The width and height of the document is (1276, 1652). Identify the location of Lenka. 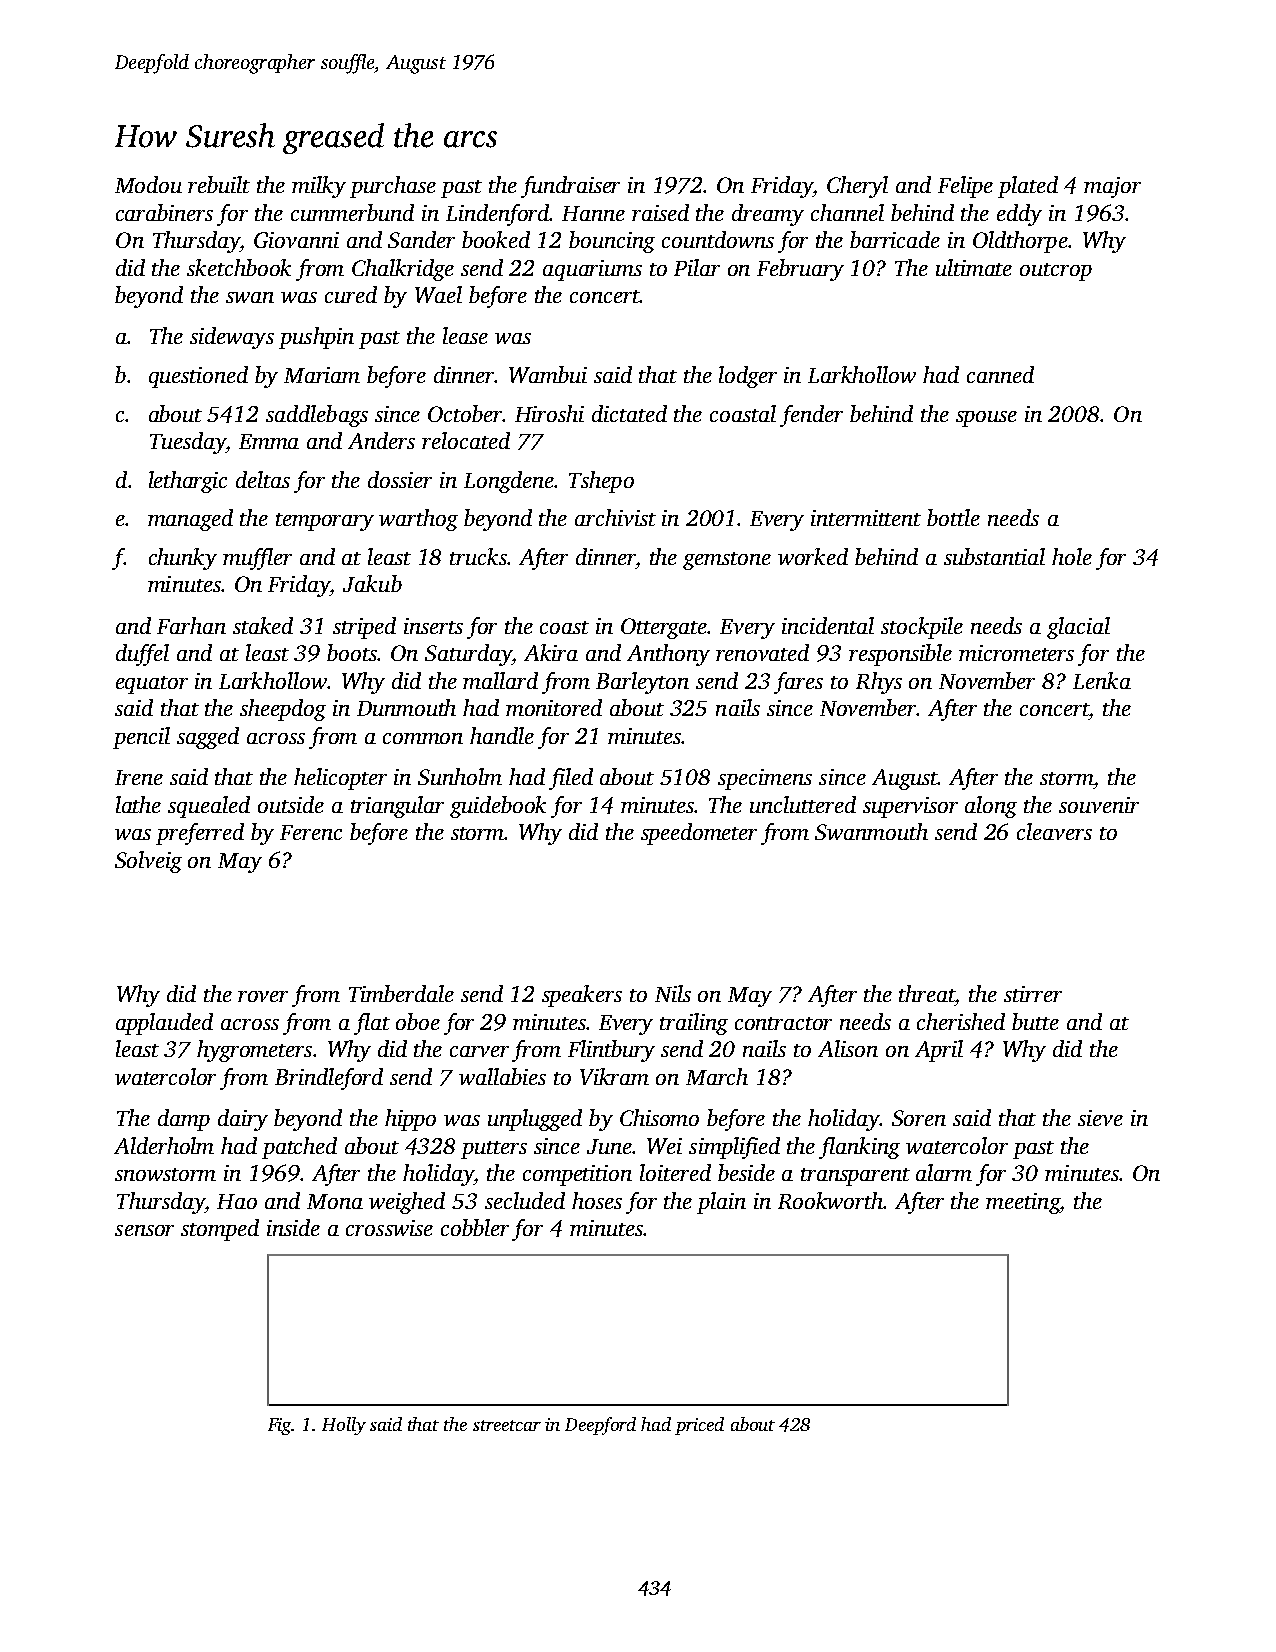
(1102, 680).
